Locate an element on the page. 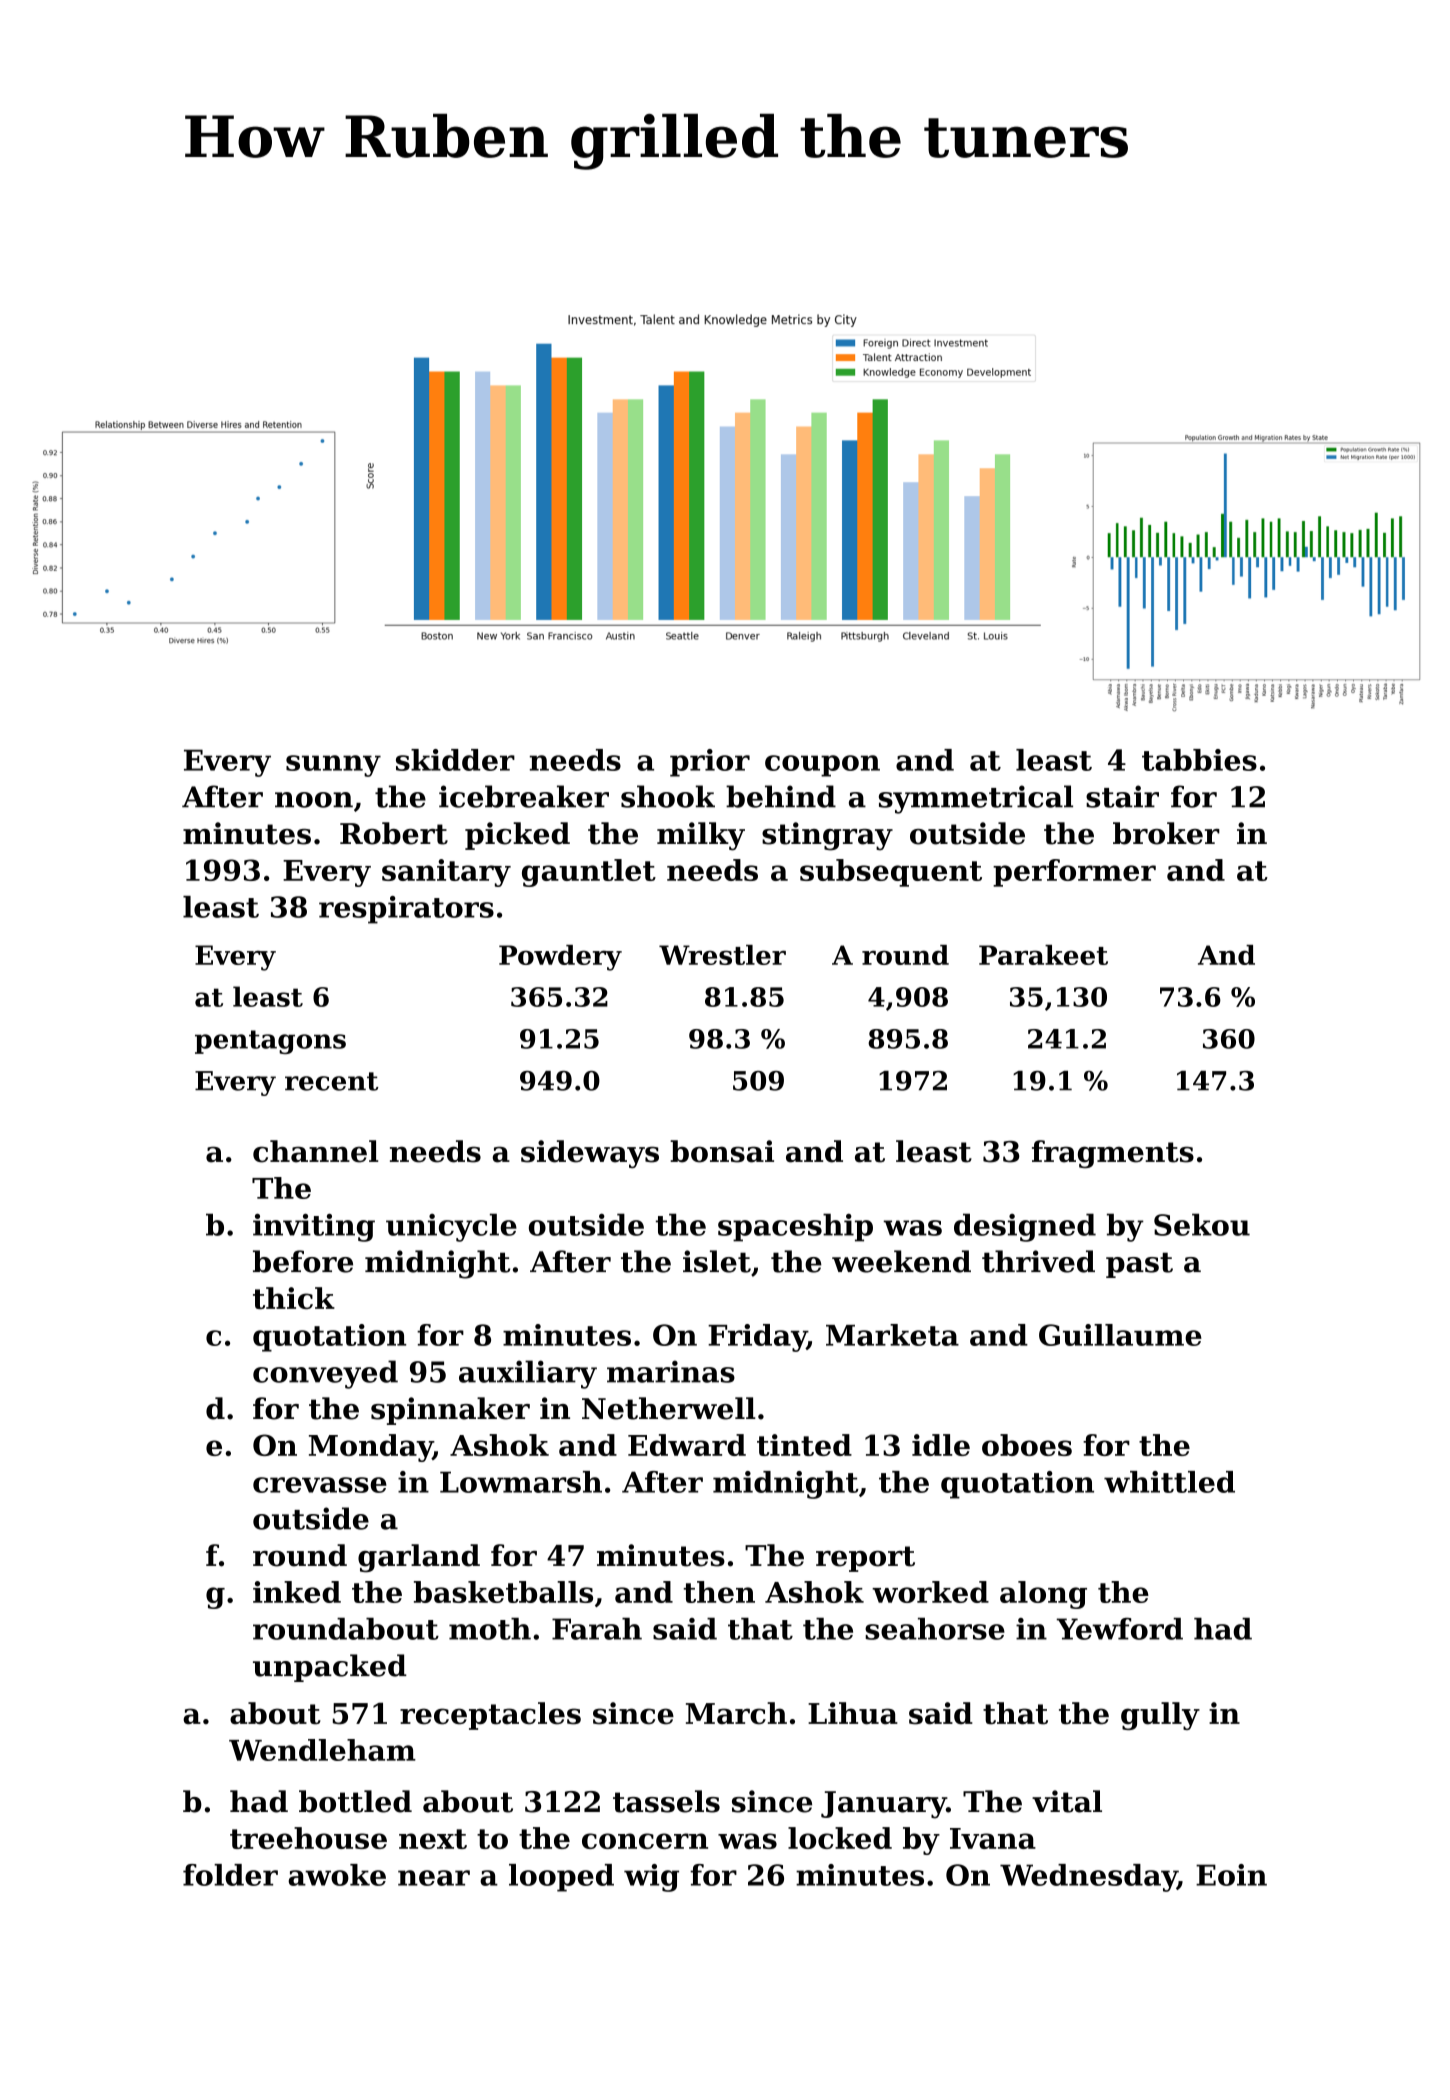 Image resolution: width=1450 pixels, height=2100 pixels. bonsai is located at coordinates (722, 1151).
